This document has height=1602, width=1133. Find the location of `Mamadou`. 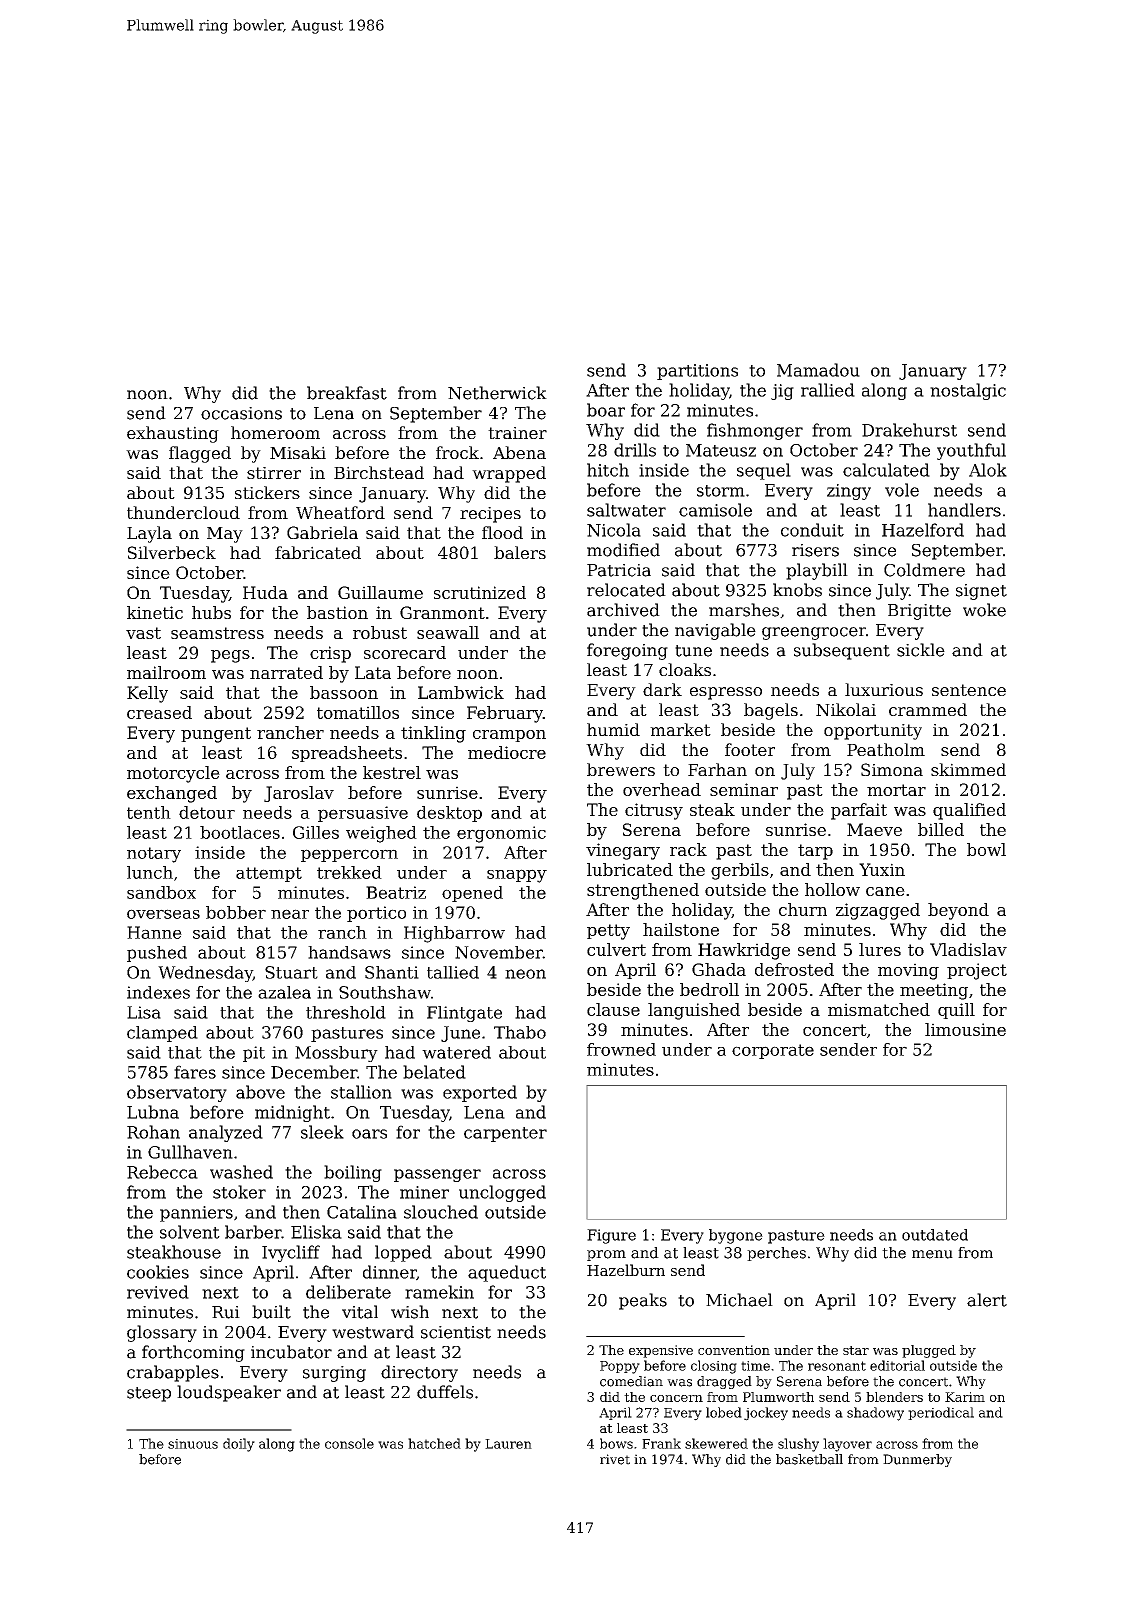

Mamadou is located at coordinates (818, 370).
